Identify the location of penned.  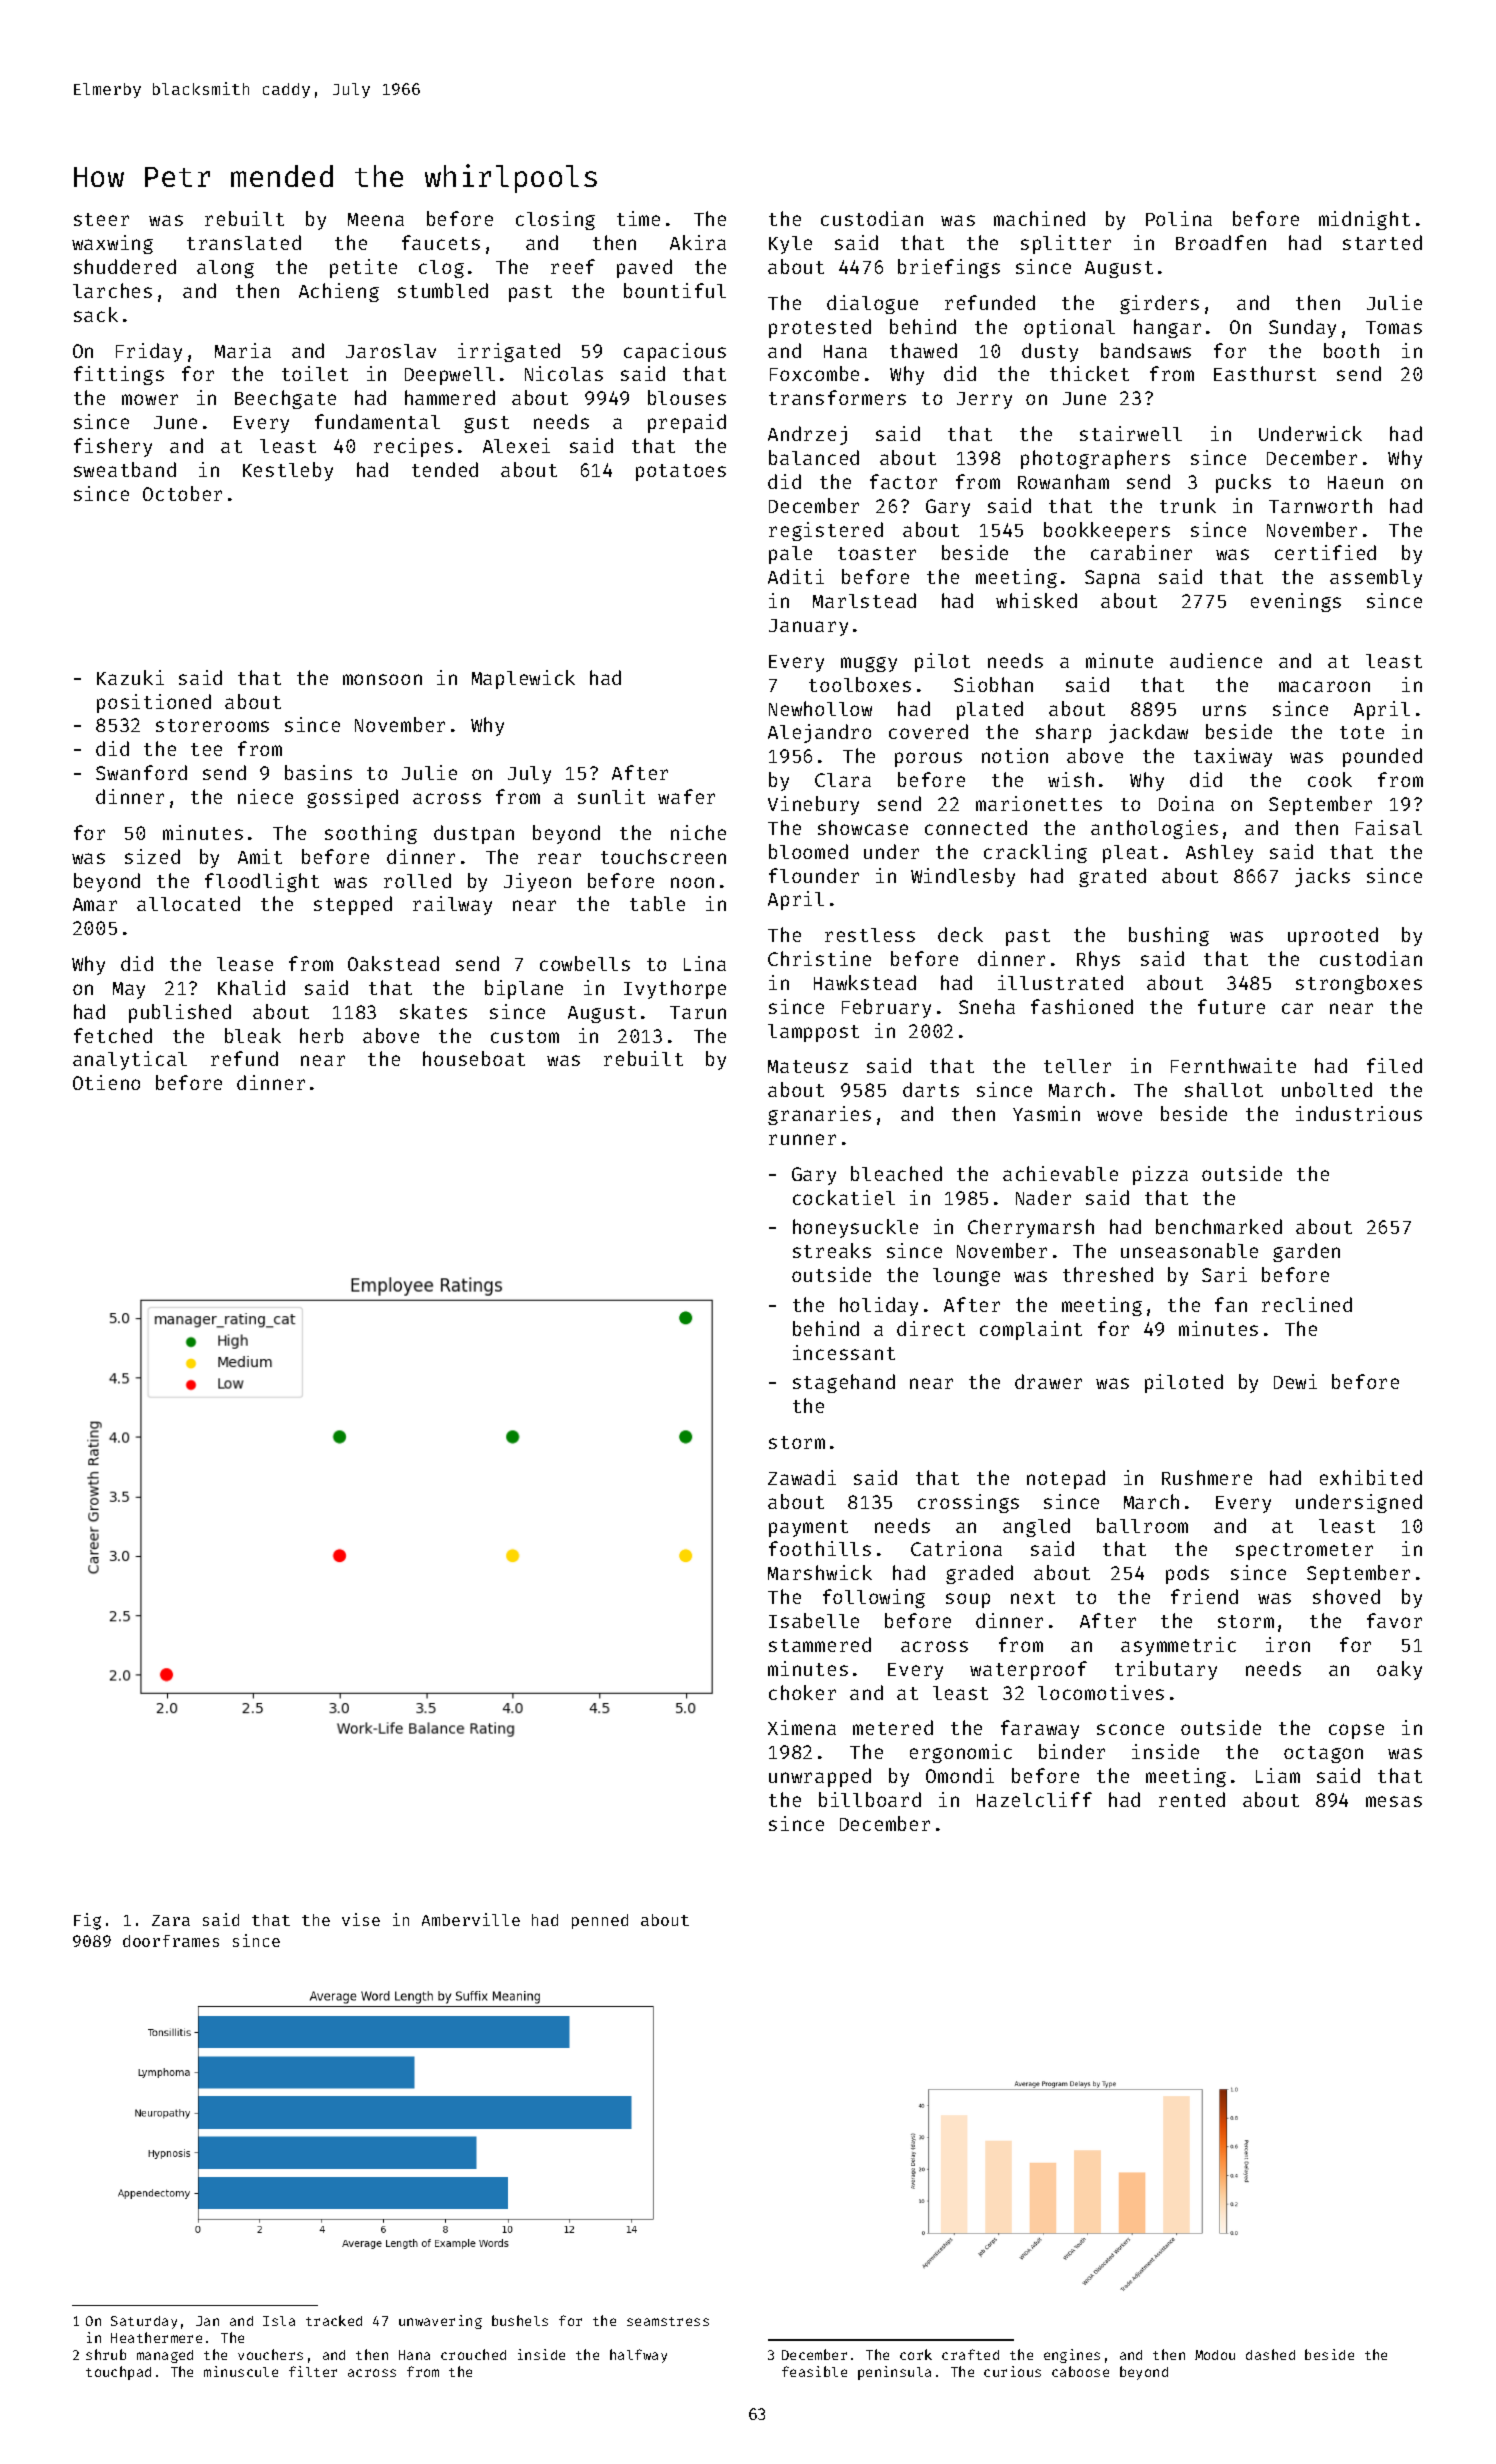
(600, 1921).
